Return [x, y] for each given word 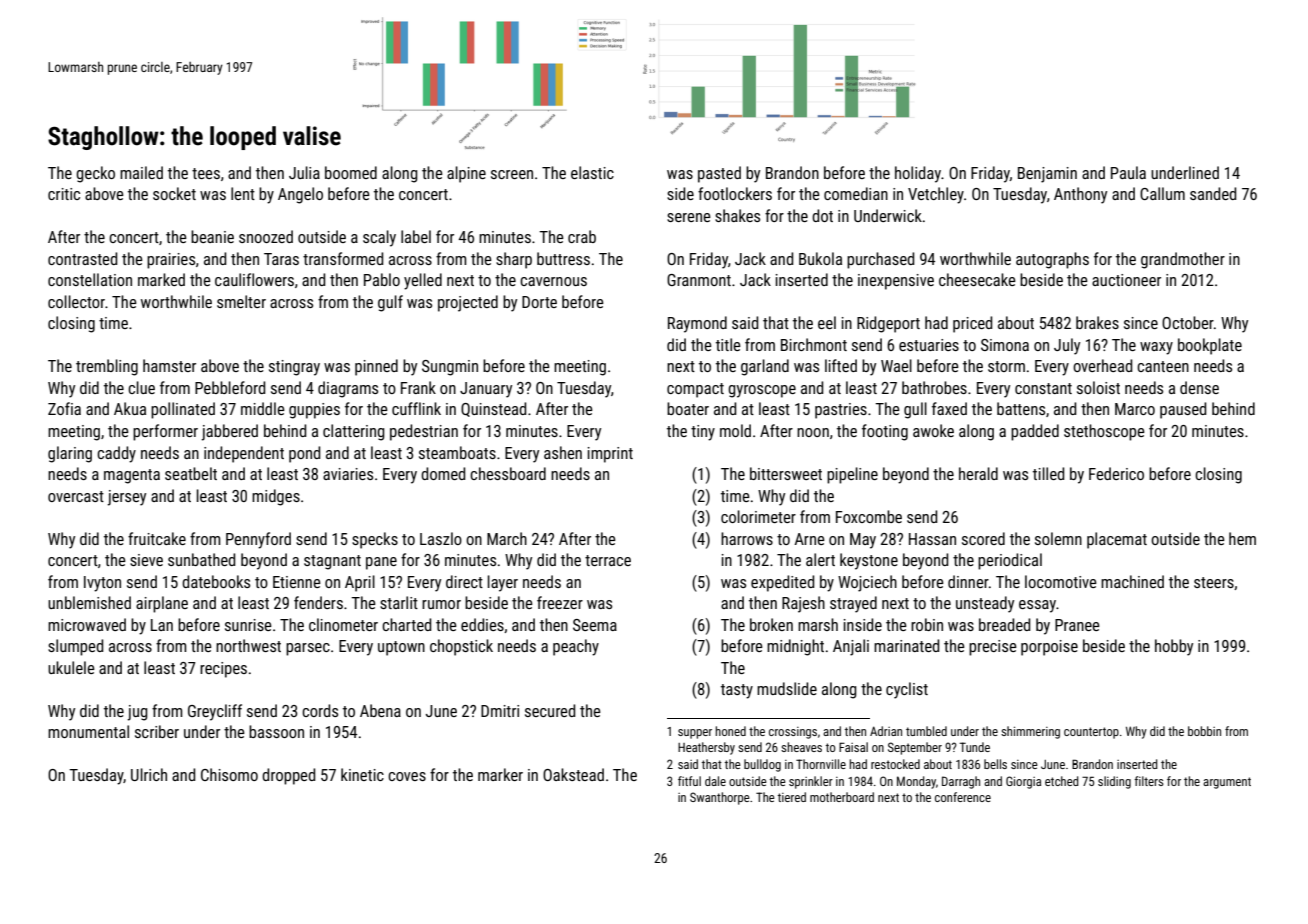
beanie [212, 236]
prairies [171, 261]
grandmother [1183, 260]
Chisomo [229, 774]
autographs [1052, 260]
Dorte [539, 302]
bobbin [1204, 731]
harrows [747, 538]
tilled [1048, 473]
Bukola [820, 258]
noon [813, 432]
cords [320, 710]
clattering [354, 432]
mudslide [787, 688]
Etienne [297, 582]
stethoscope [1104, 432]
